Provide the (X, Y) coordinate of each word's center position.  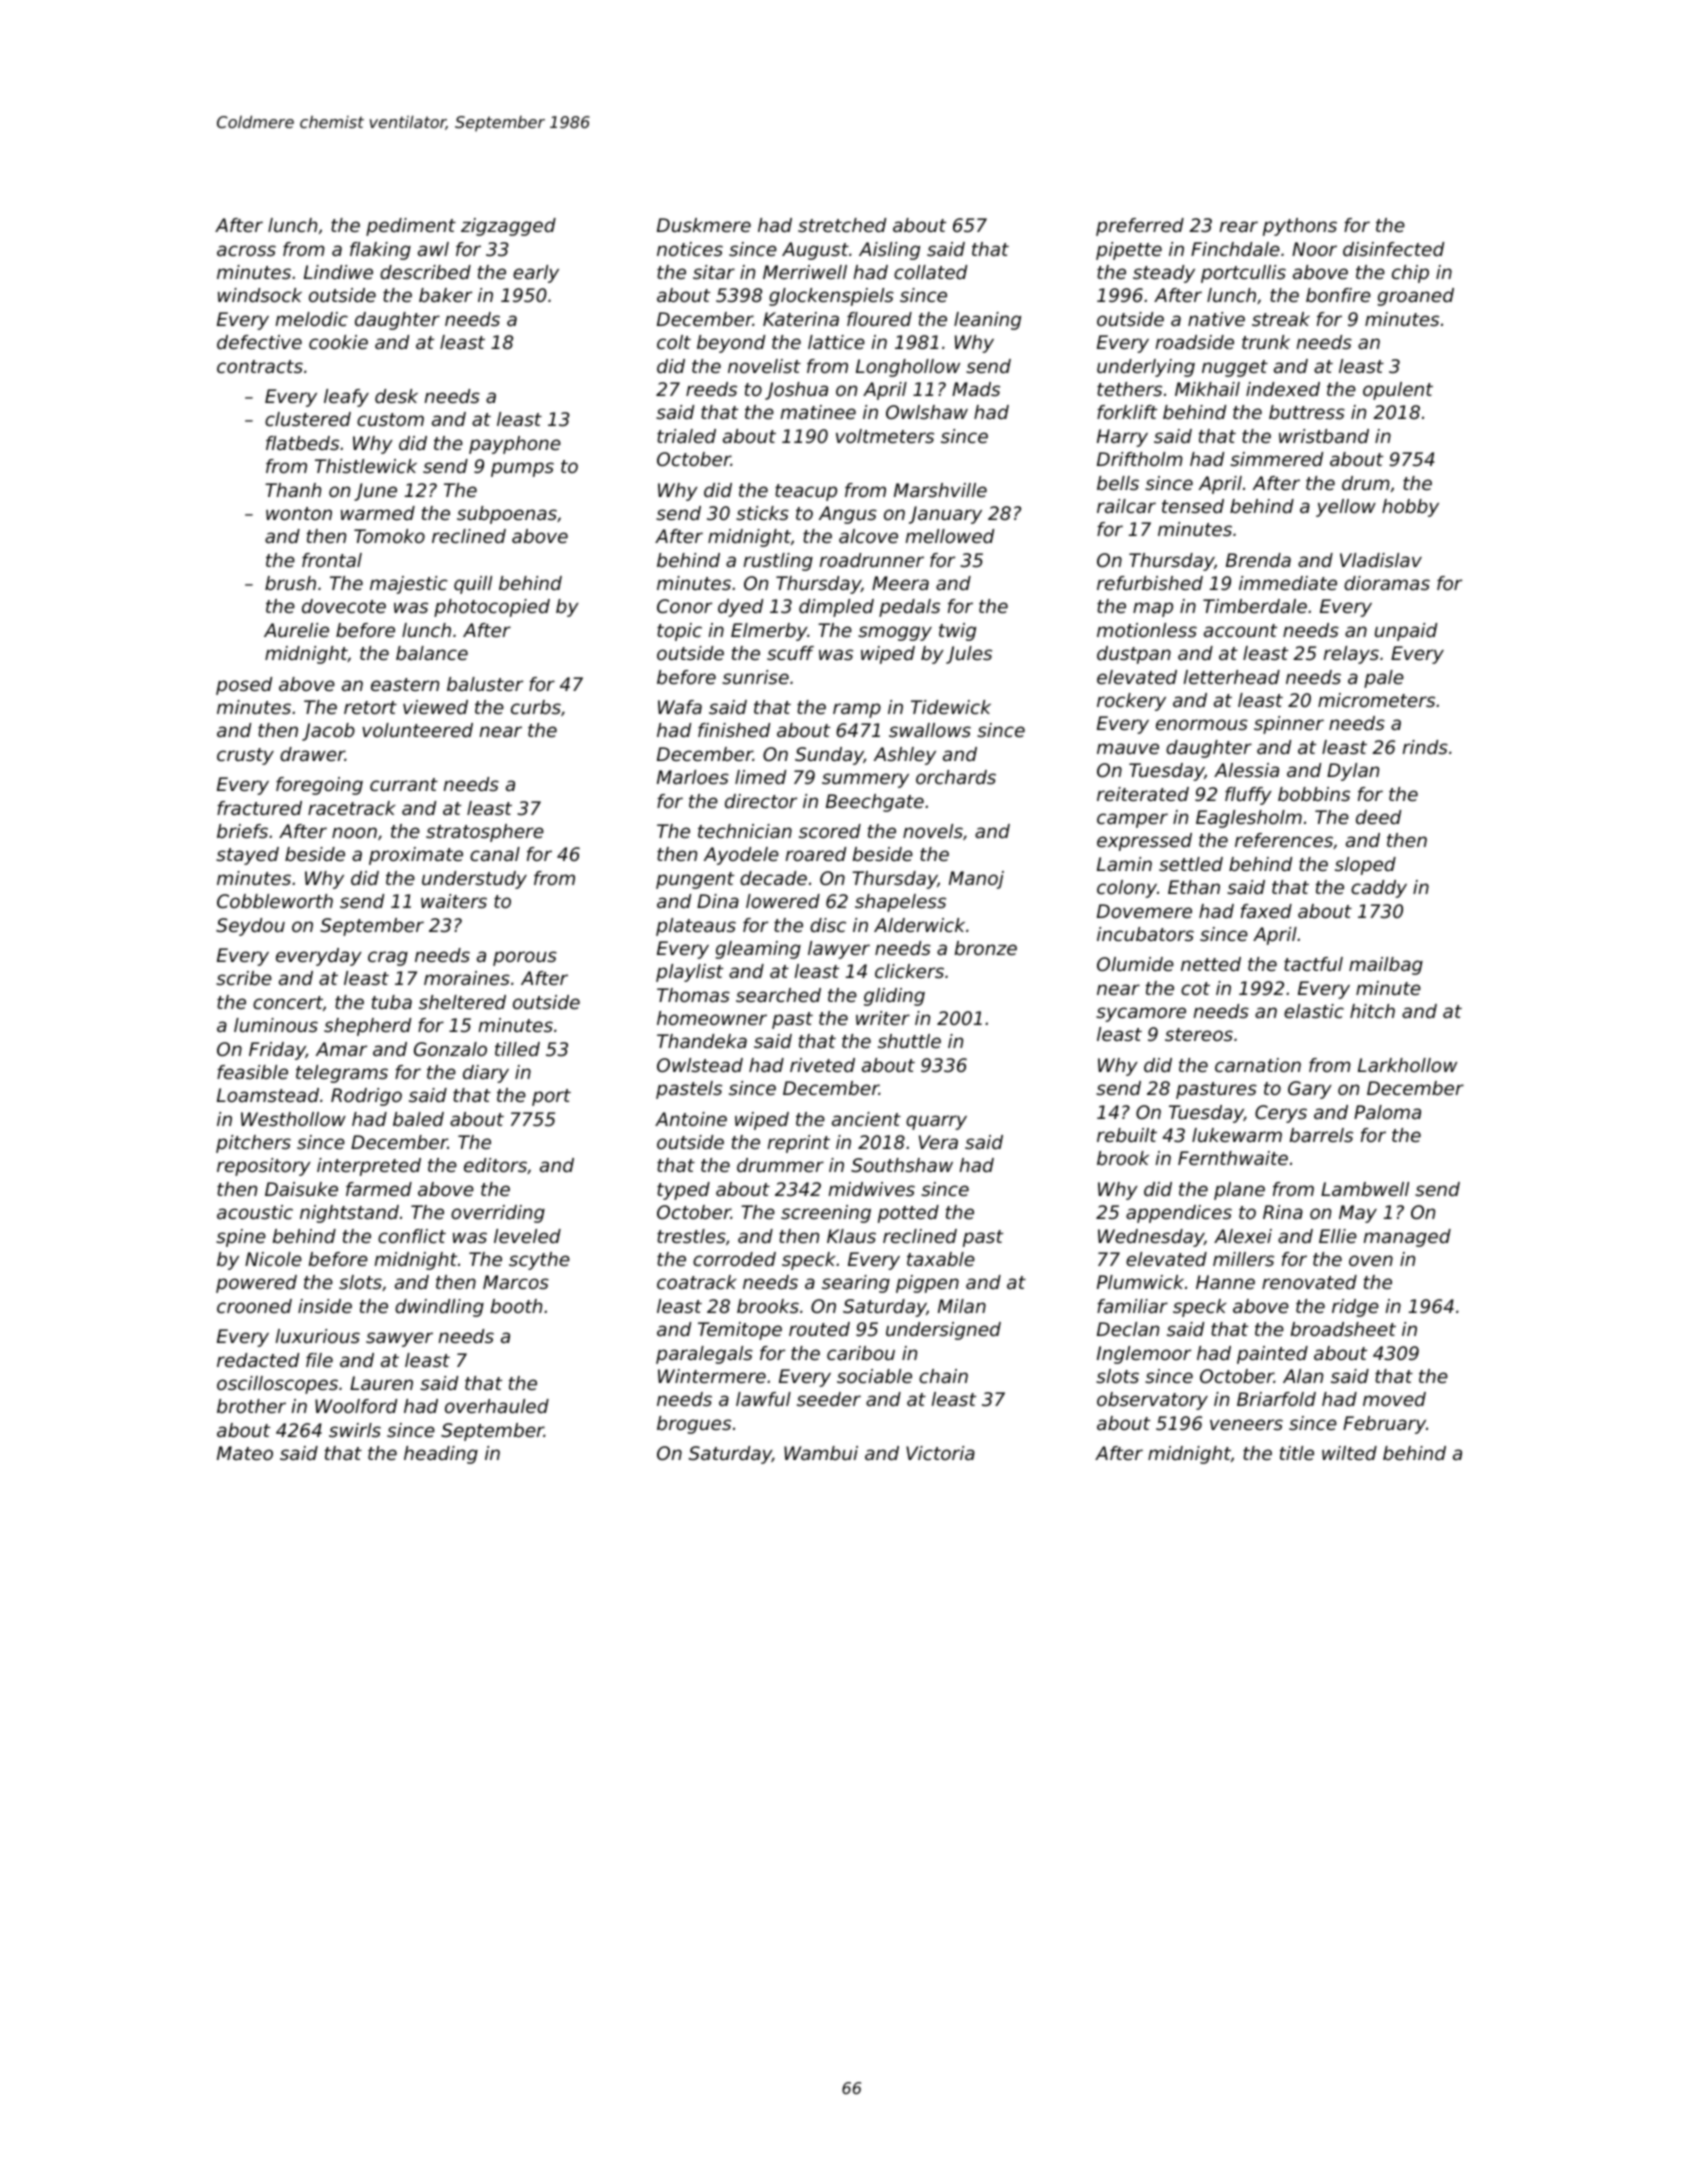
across (246, 250)
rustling (778, 562)
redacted (258, 1360)
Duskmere (704, 225)
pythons (1300, 227)
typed (683, 1191)
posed (244, 686)
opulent (1398, 391)
